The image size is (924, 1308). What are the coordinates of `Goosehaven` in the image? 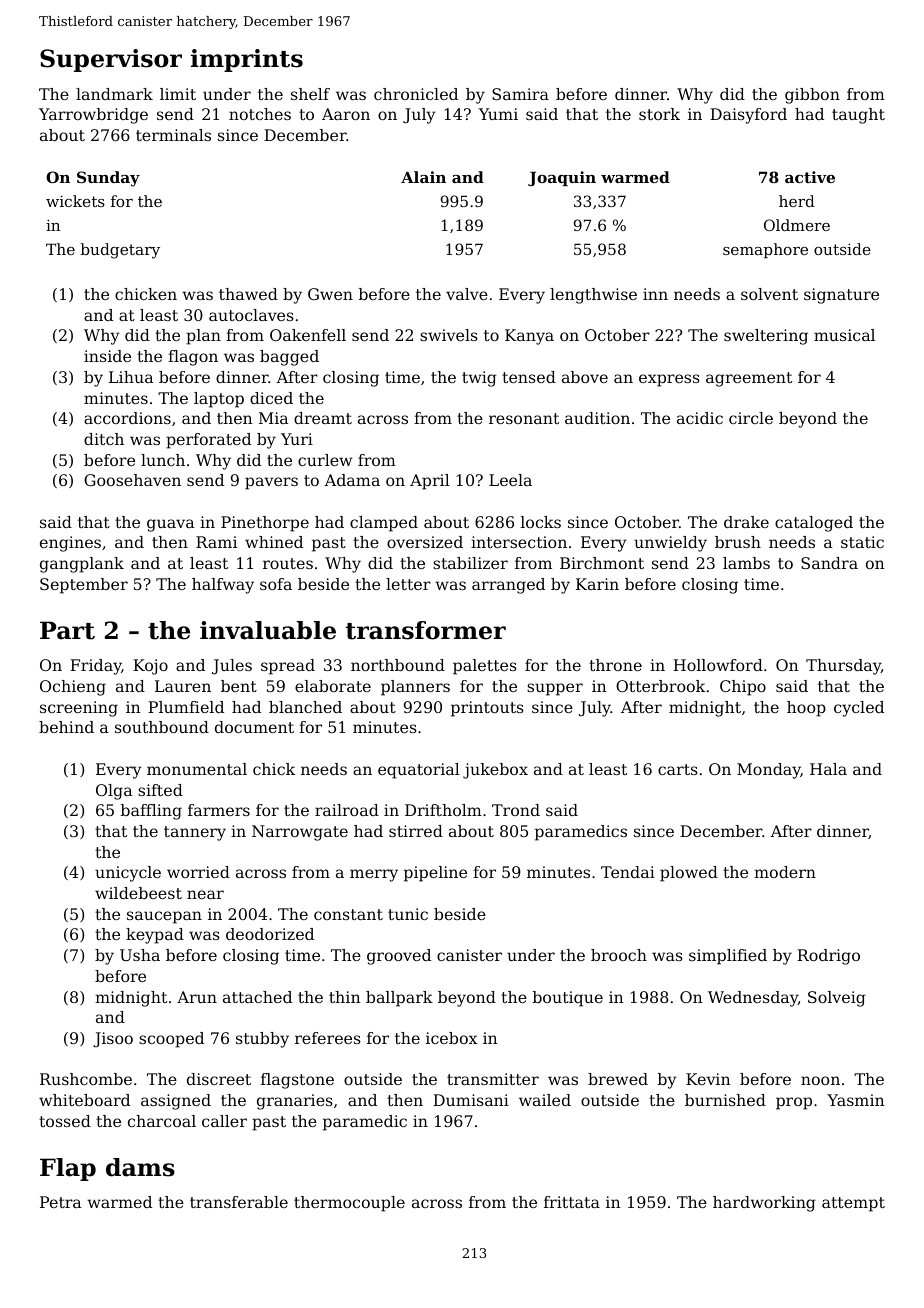 It's located at (132, 480).
